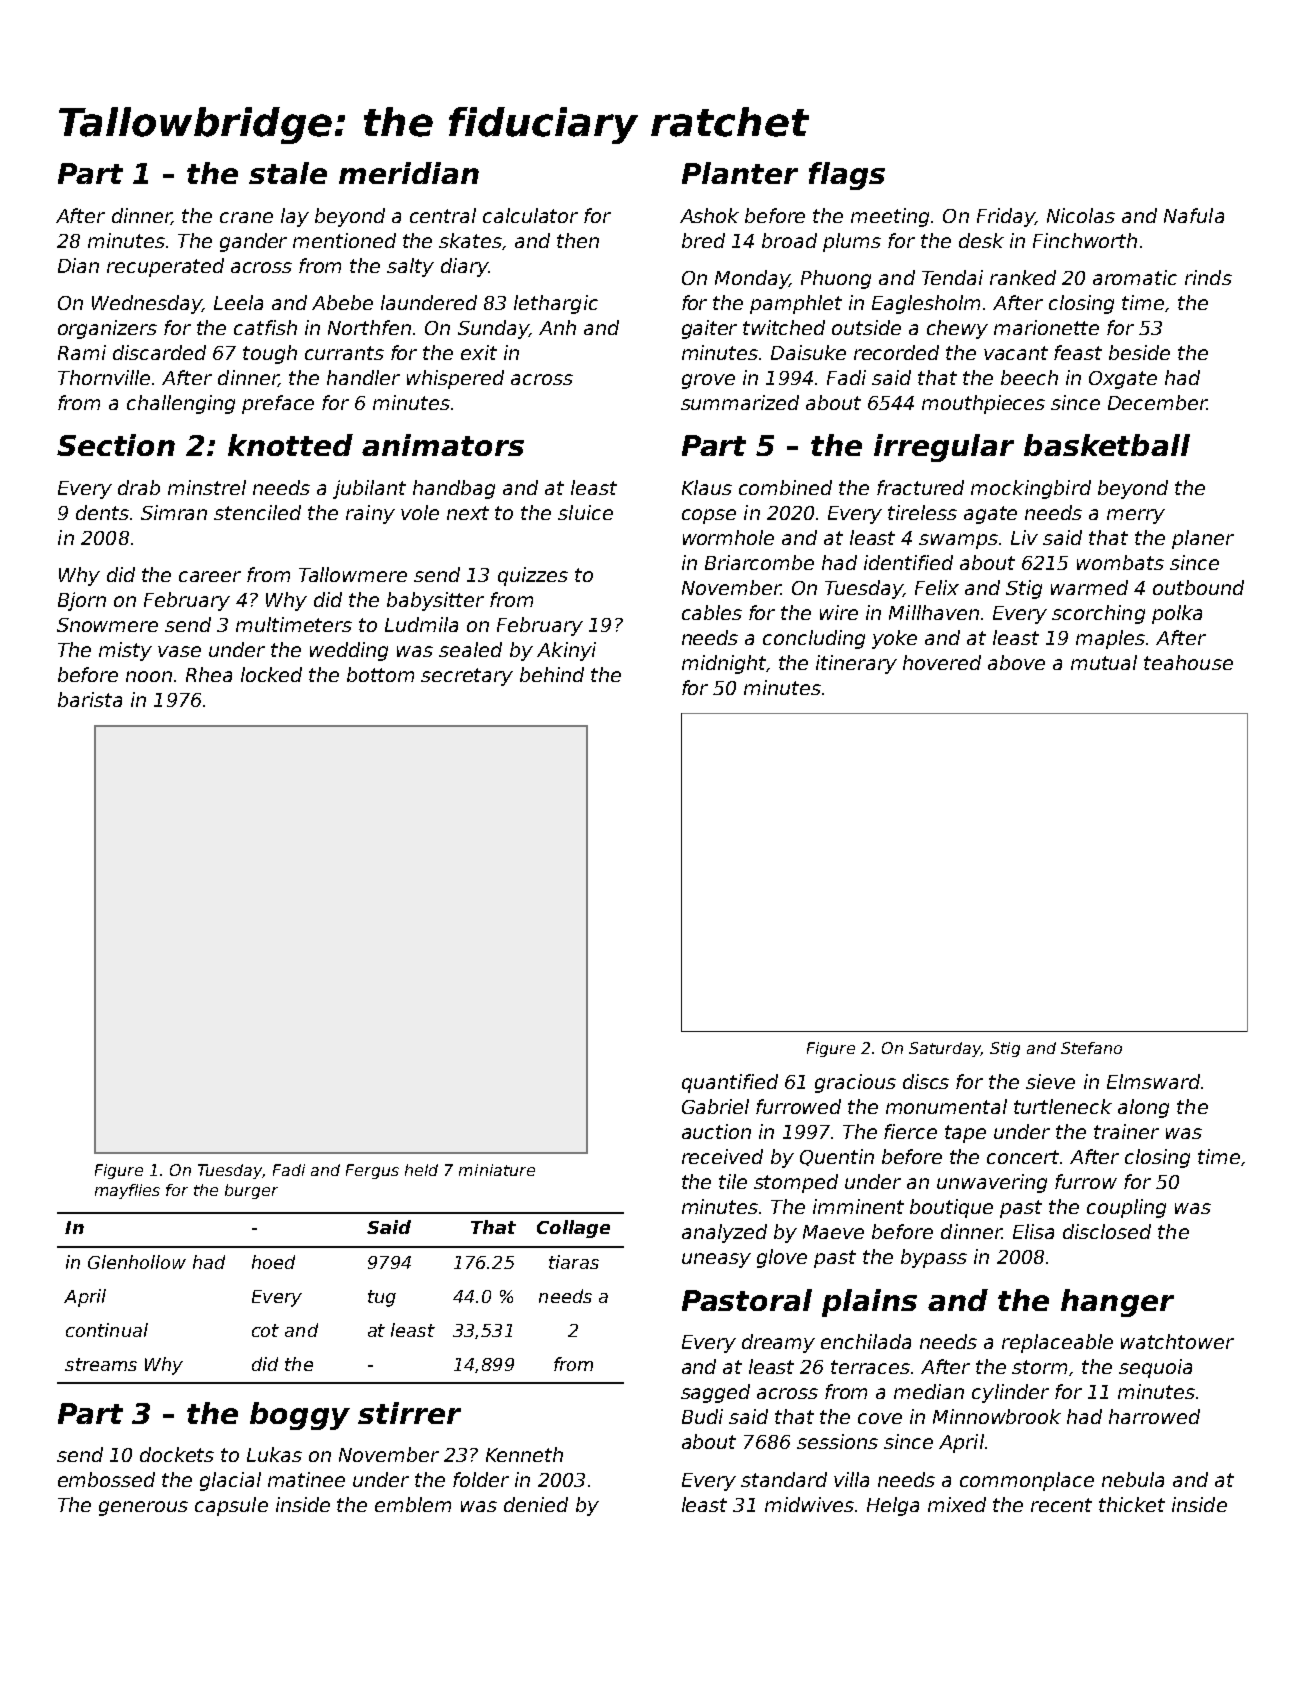 Image resolution: width=1305 pixels, height=1689 pixels. I want to click on December, so click(1157, 402).
